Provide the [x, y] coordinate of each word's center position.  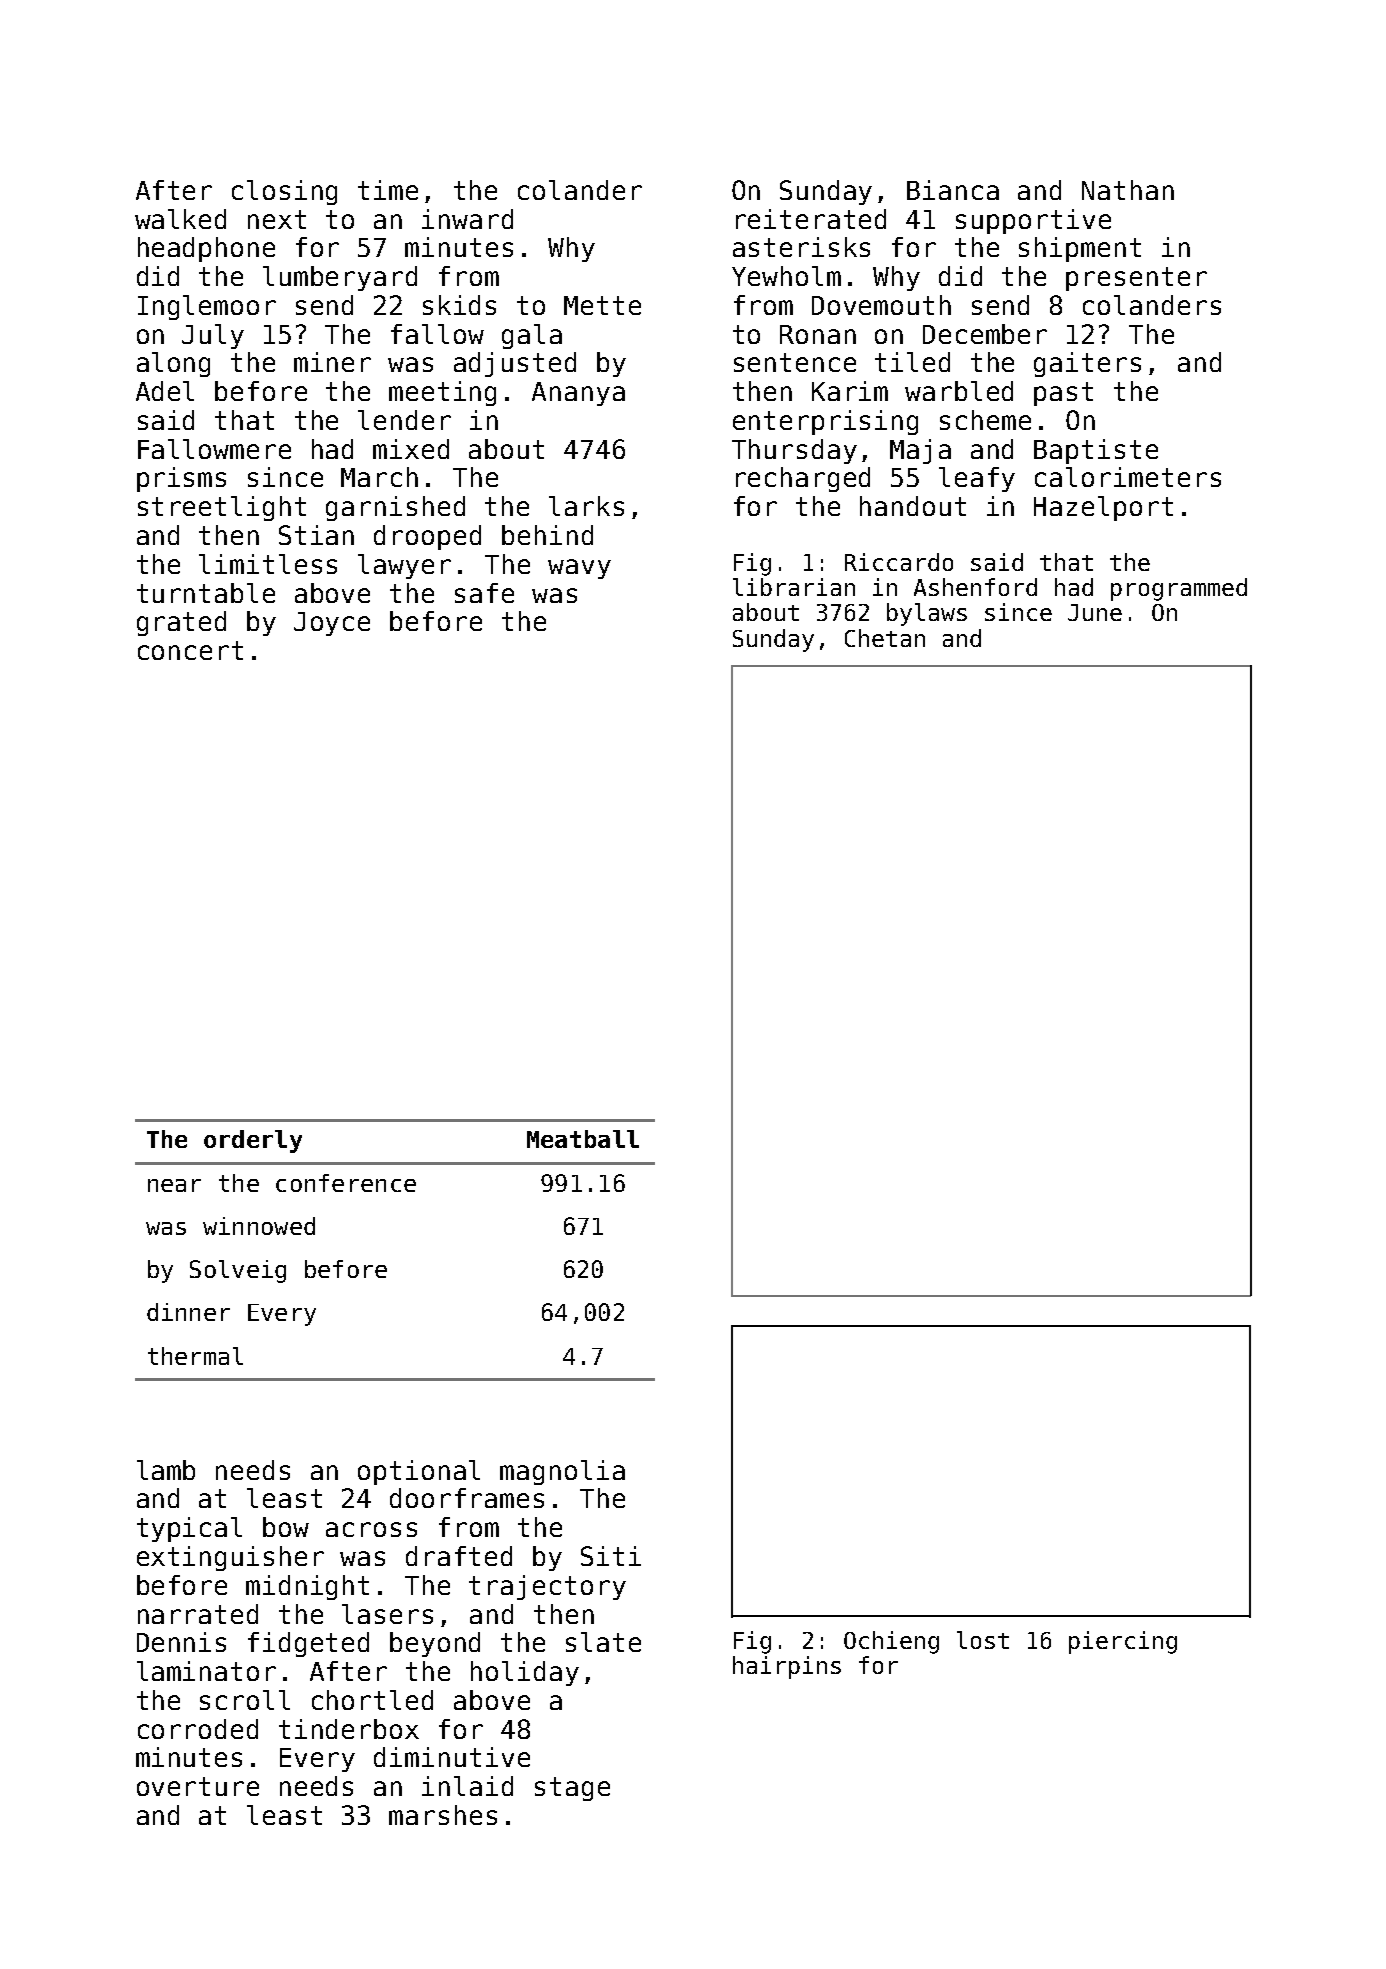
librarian [794, 587]
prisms [181, 479]
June [1095, 612]
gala [532, 336]
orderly [253, 1141]
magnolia [562, 1472]
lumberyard [340, 278]
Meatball [583, 1139]
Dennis [181, 1642]
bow [286, 1527]
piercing [1123, 1642]
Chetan [885, 638]
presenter [1136, 279]
